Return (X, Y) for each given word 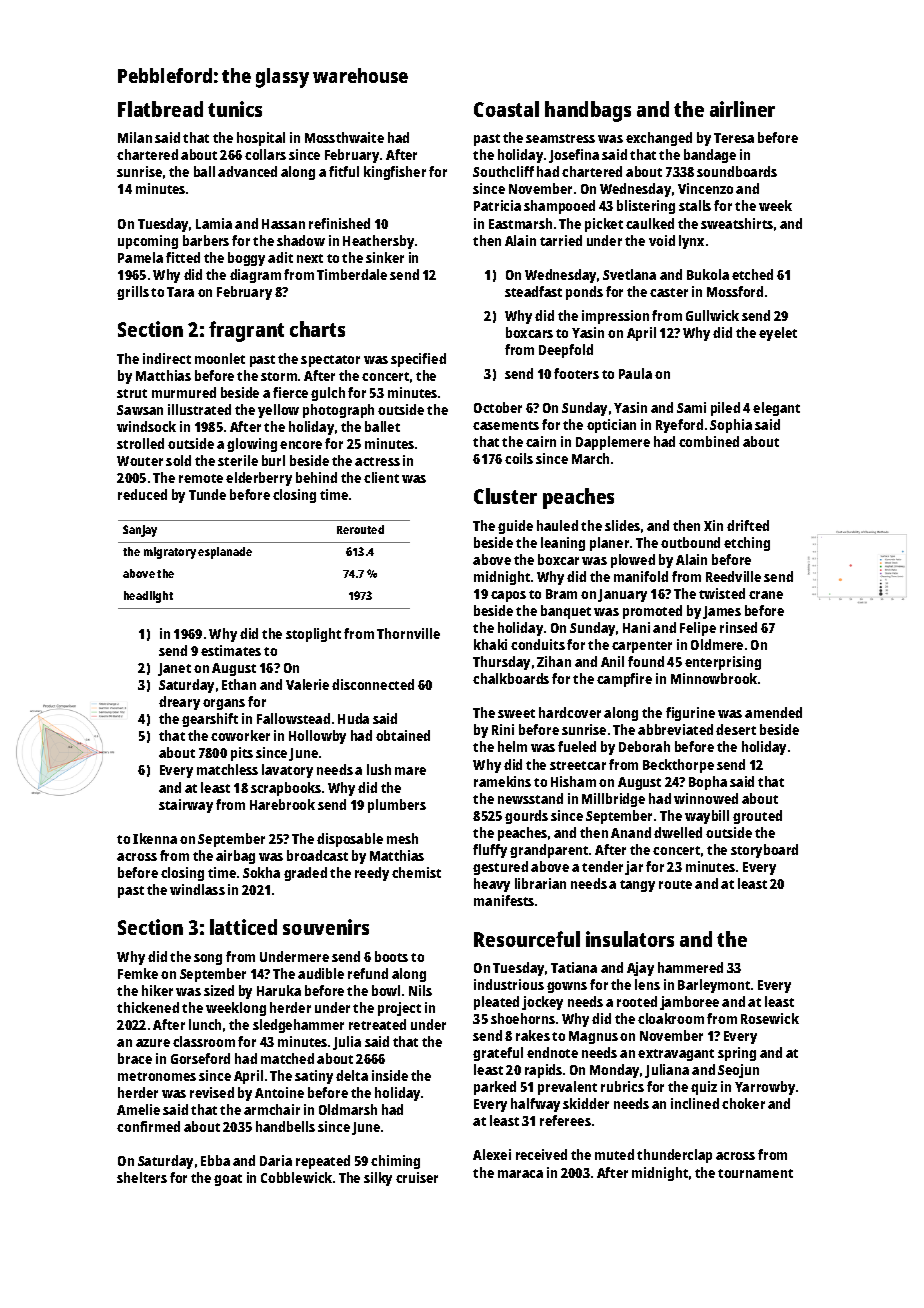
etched (752, 274)
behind (316, 477)
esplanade (225, 553)
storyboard (764, 851)
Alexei (492, 1154)
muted (614, 1154)
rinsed (738, 627)
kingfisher (395, 173)
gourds (526, 817)
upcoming (148, 242)
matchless (227, 769)
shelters (142, 1177)
